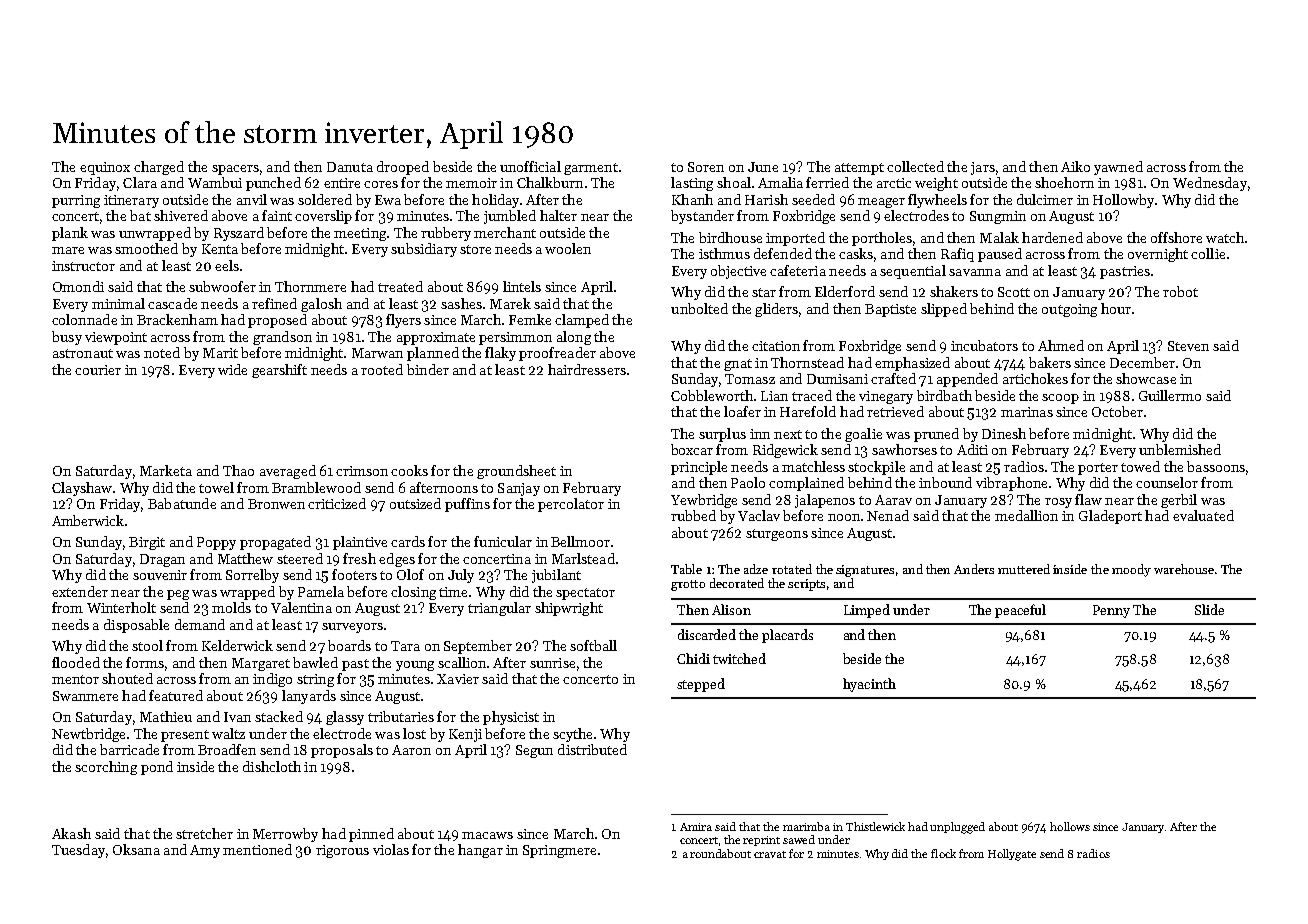 The width and height of the screenshot is (1308, 924). I want to click on Springmere, so click(559, 851).
